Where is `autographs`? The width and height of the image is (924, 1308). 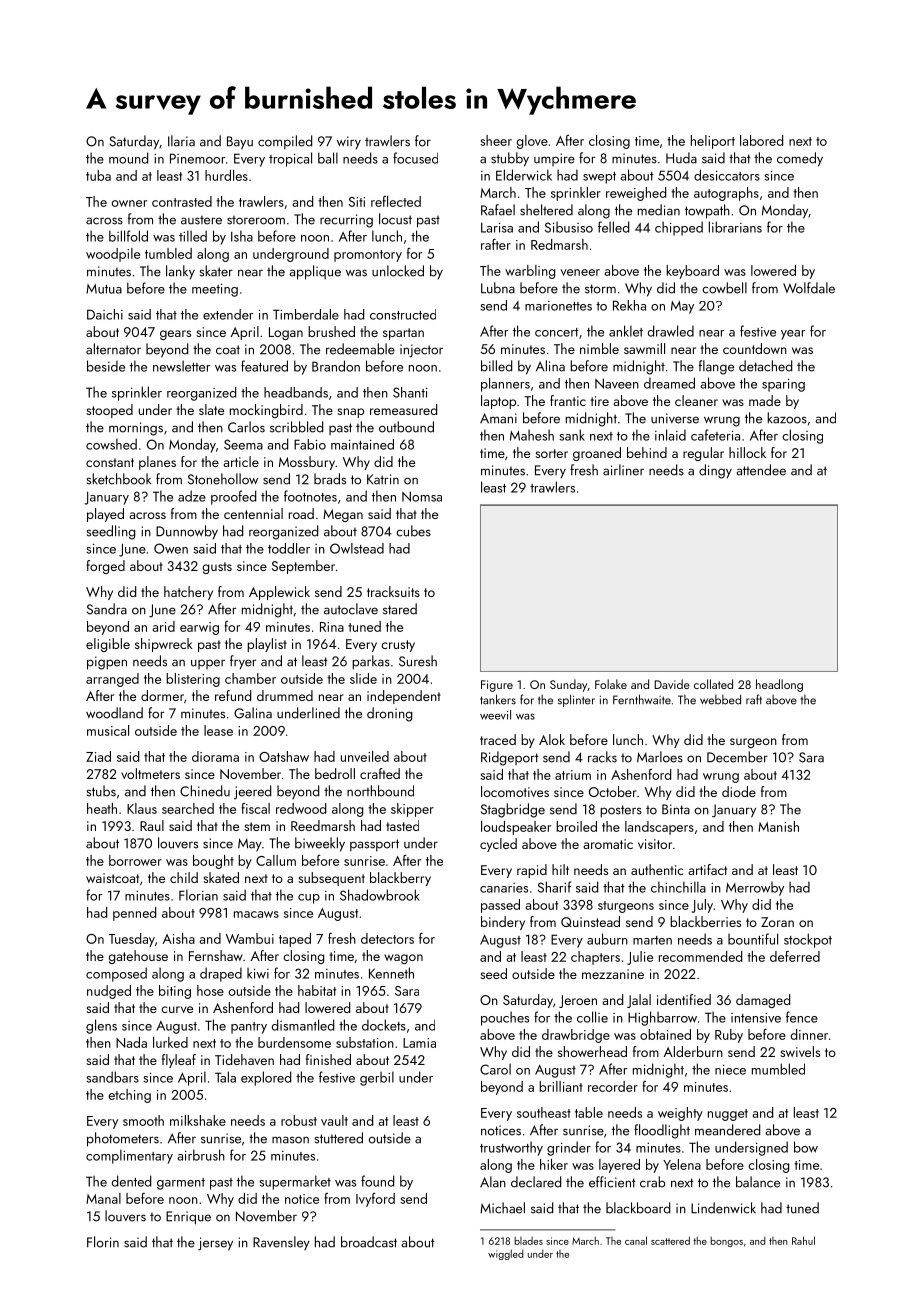
autographs is located at coordinates (726, 194).
